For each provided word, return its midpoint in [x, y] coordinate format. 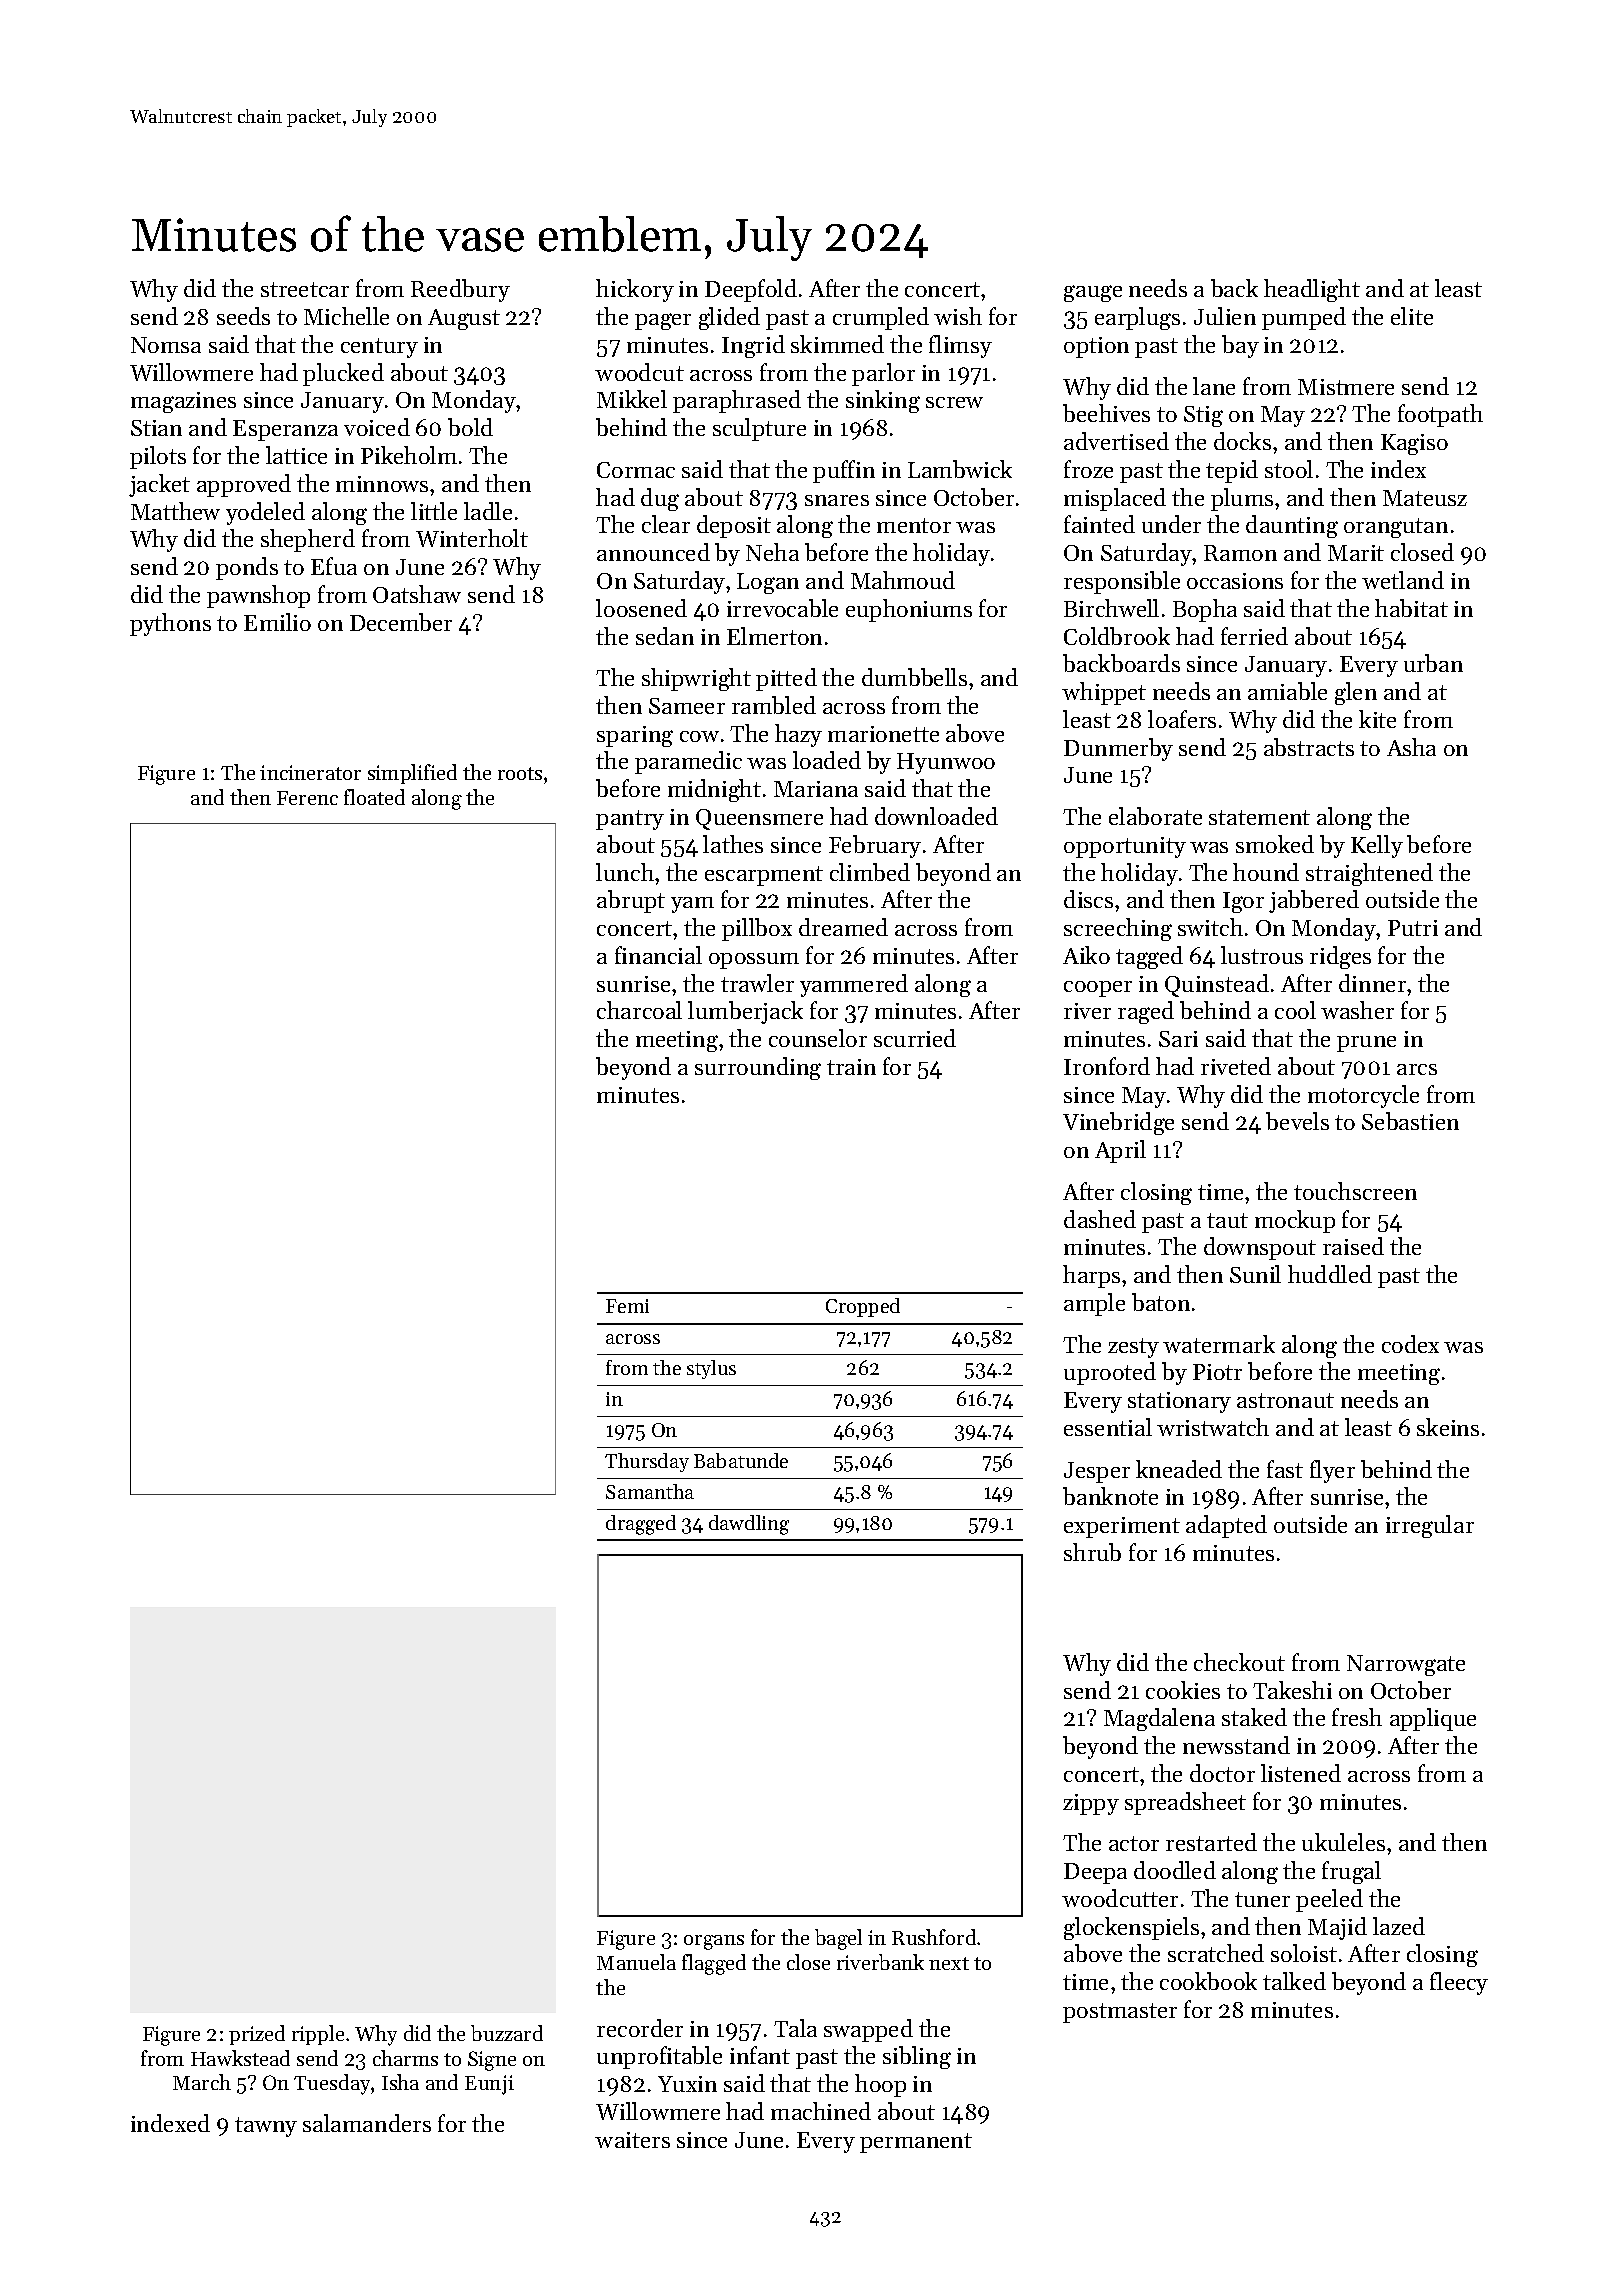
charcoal [639, 1010]
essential [1108, 1427]
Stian [156, 428]
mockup [1295, 1221]
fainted [1099, 524]
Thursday [647, 1462]
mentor [914, 525]
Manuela [636, 1962]
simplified [412, 774]
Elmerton [774, 636]
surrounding [758, 1068]
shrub [1092, 1552]
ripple [318, 2035]
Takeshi [1292, 1690]
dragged [641, 1525]
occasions [1235, 581]
